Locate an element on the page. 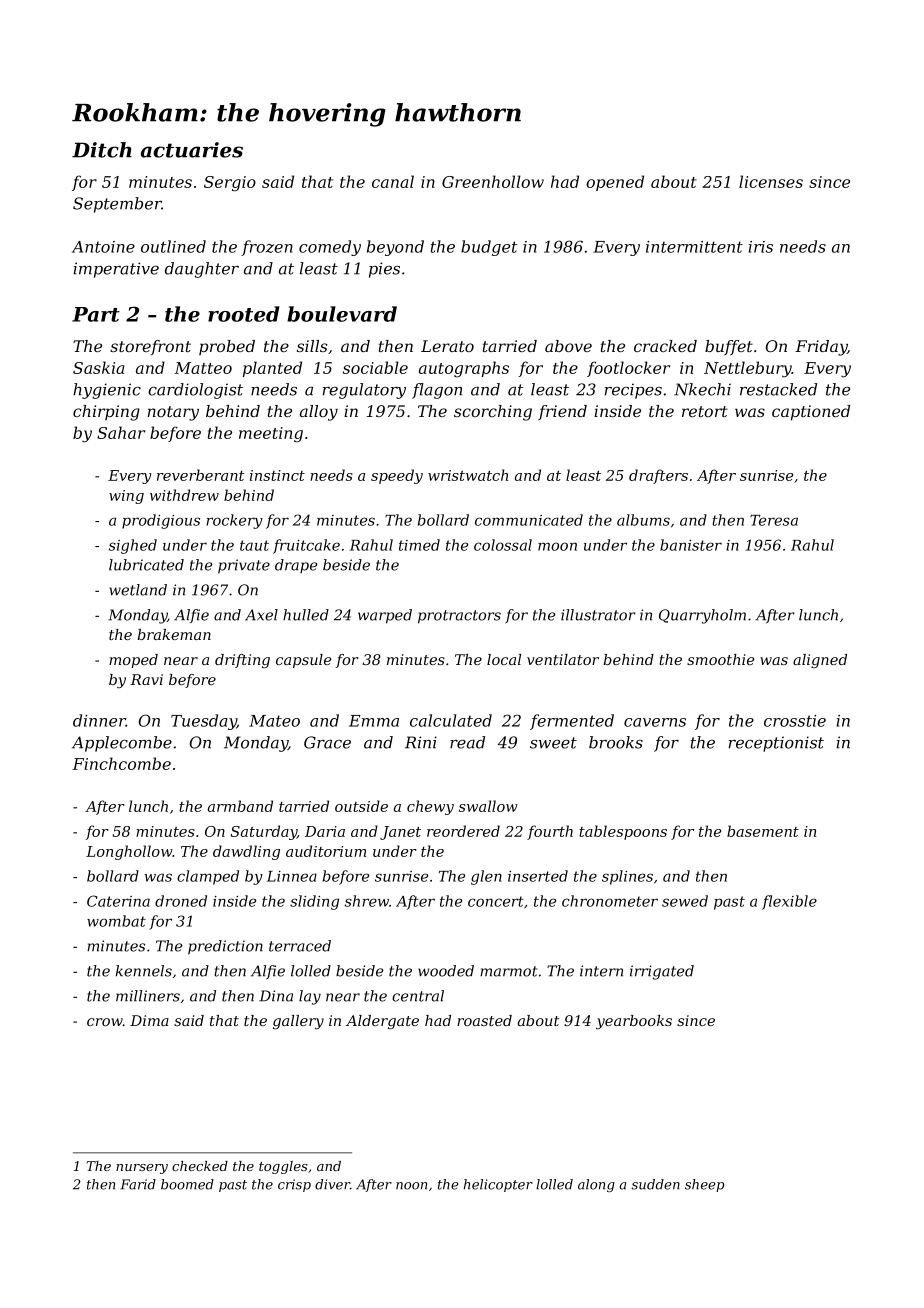  yearbooks is located at coordinates (634, 1022).
